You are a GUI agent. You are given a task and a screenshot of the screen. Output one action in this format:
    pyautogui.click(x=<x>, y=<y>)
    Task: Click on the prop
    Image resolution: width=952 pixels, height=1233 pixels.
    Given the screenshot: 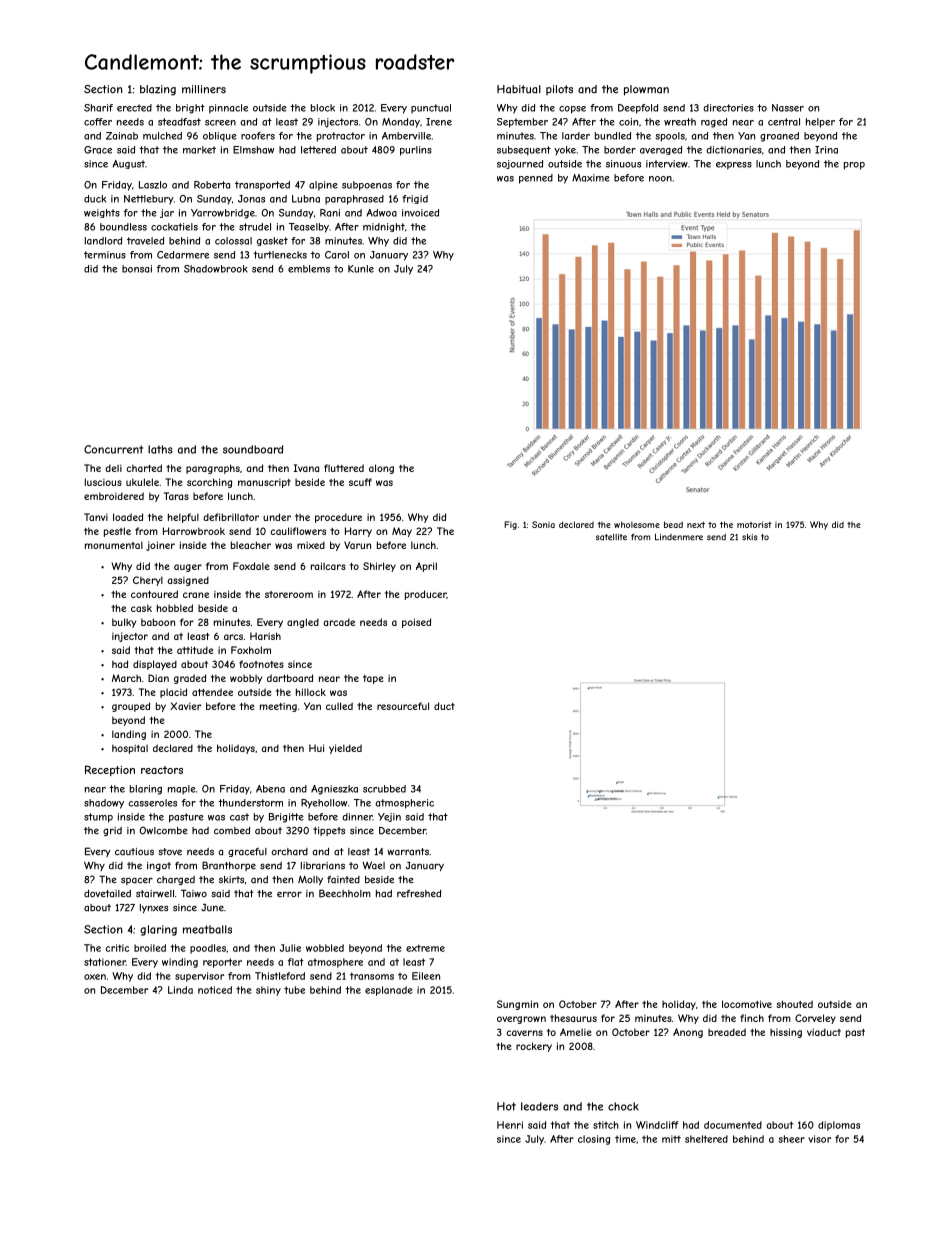 What is the action you would take?
    pyautogui.click(x=854, y=166)
